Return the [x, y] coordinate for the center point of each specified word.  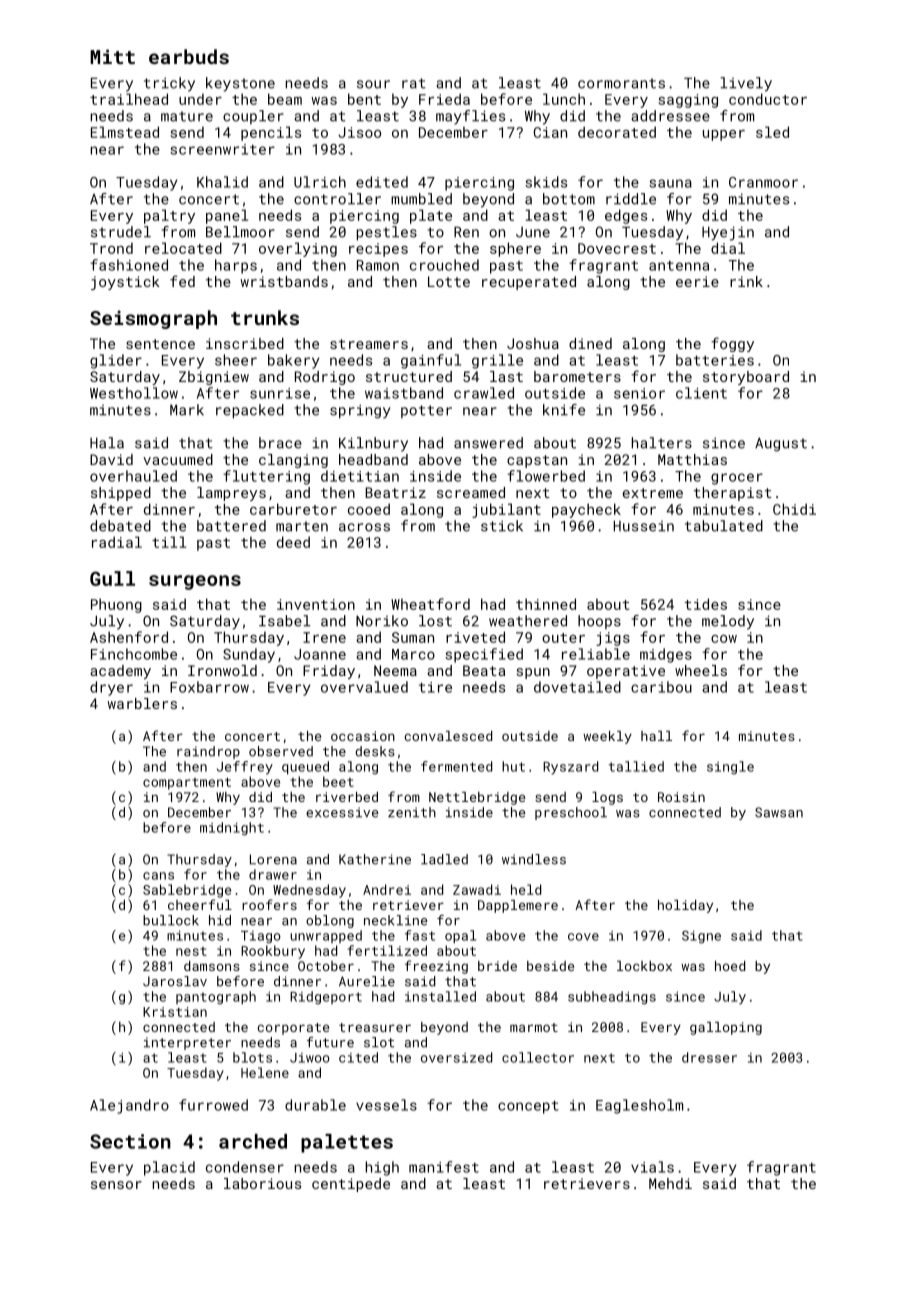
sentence [160, 344]
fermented [456, 766]
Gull [112, 578]
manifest [444, 1167]
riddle [631, 199]
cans [158, 876]
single [730, 768]
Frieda [444, 99]
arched [253, 1141]
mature [187, 116]
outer [563, 638]
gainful [431, 361]
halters [662, 443]
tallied [636, 766]
